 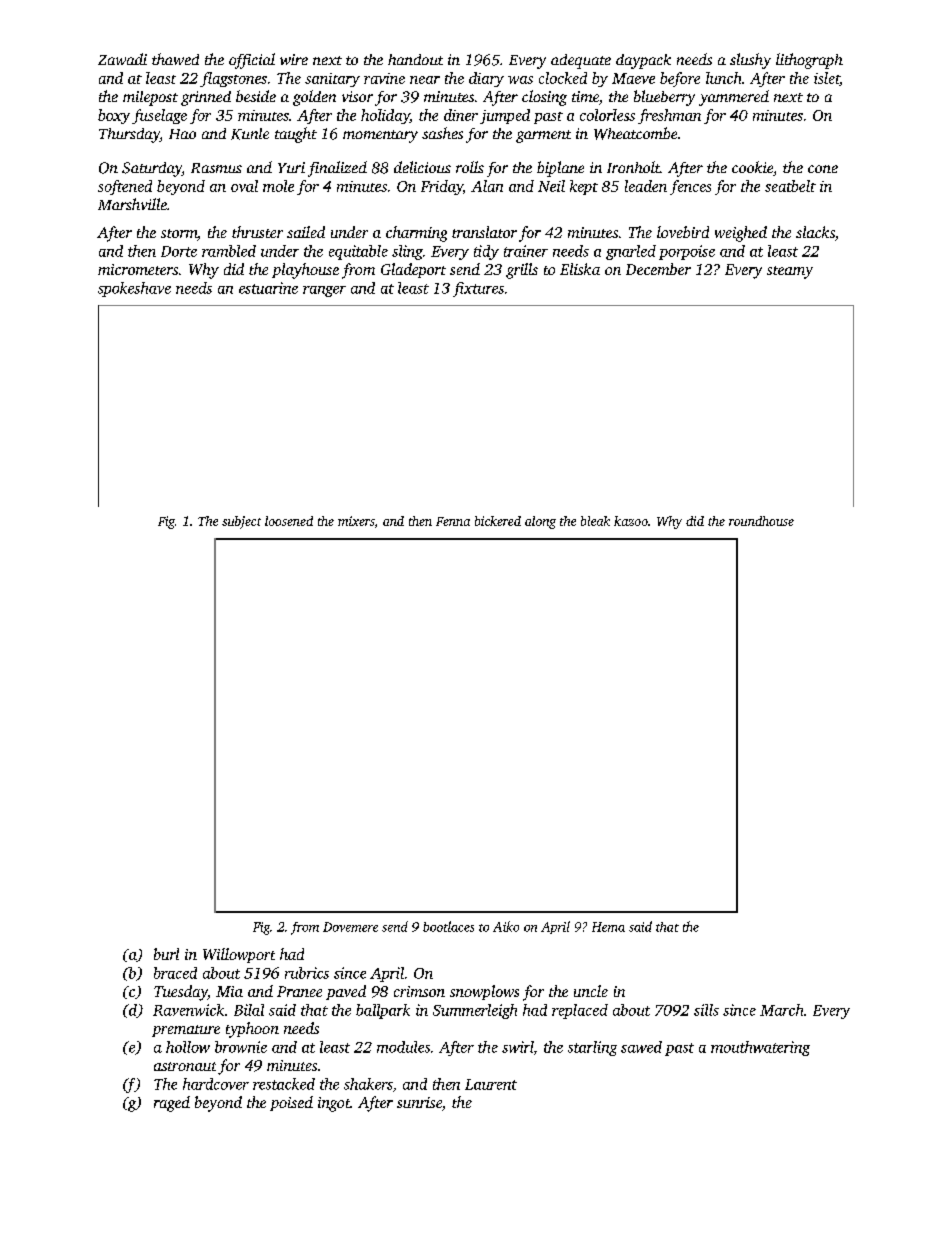 I want to click on roundhouse, so click(x=761, y=521).
